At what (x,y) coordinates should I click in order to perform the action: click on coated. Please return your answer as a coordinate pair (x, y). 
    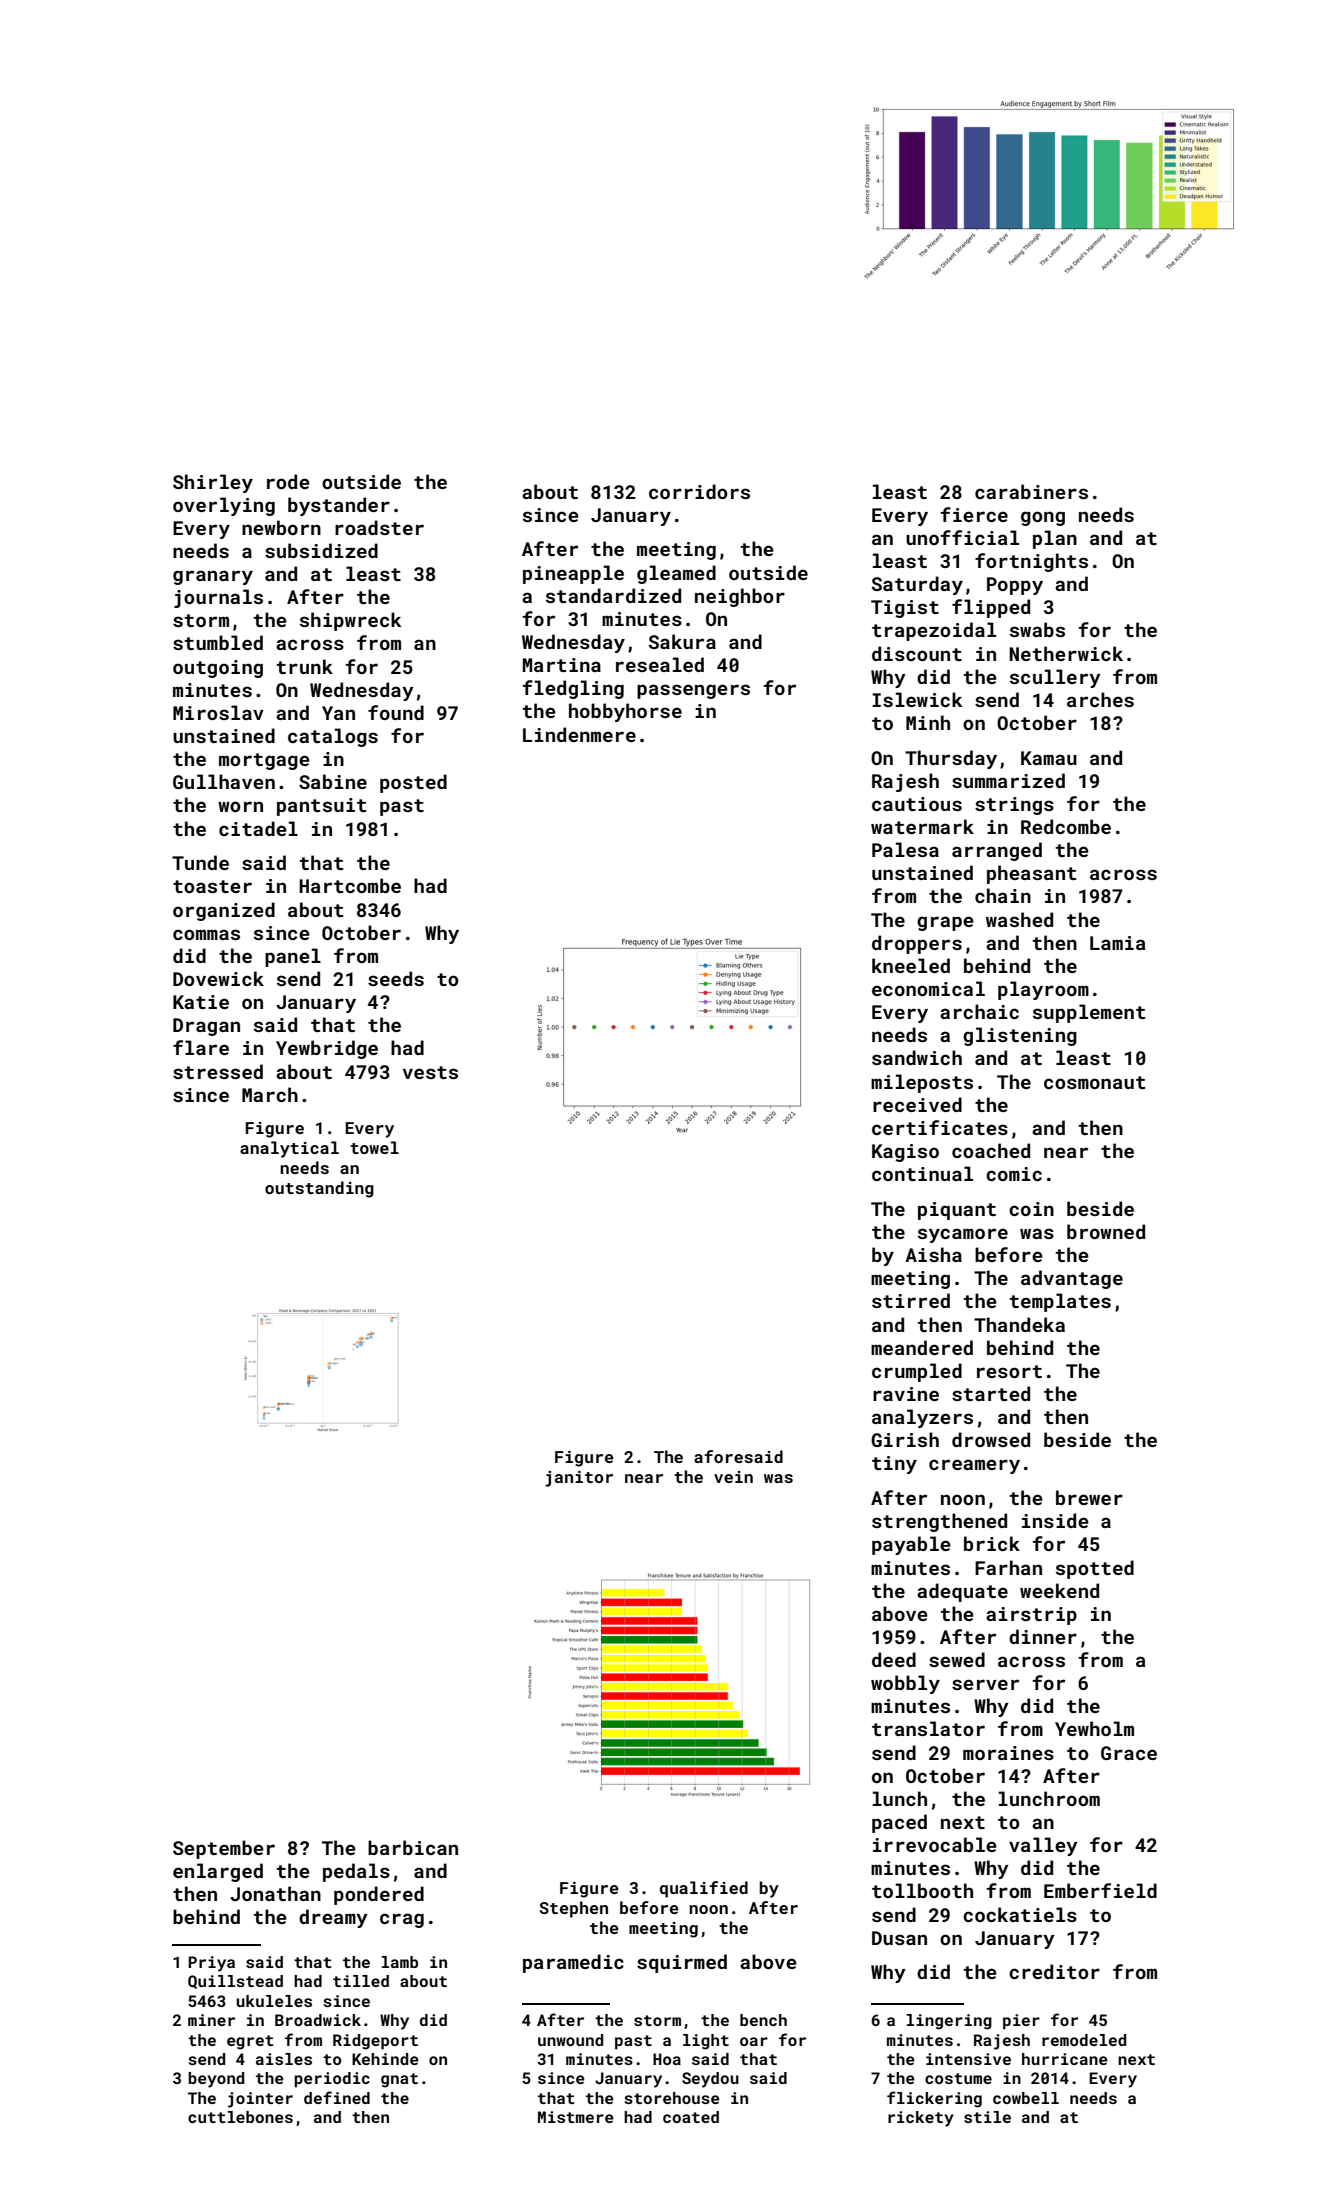
    Looking at the image, I should click on (691, 2117).
